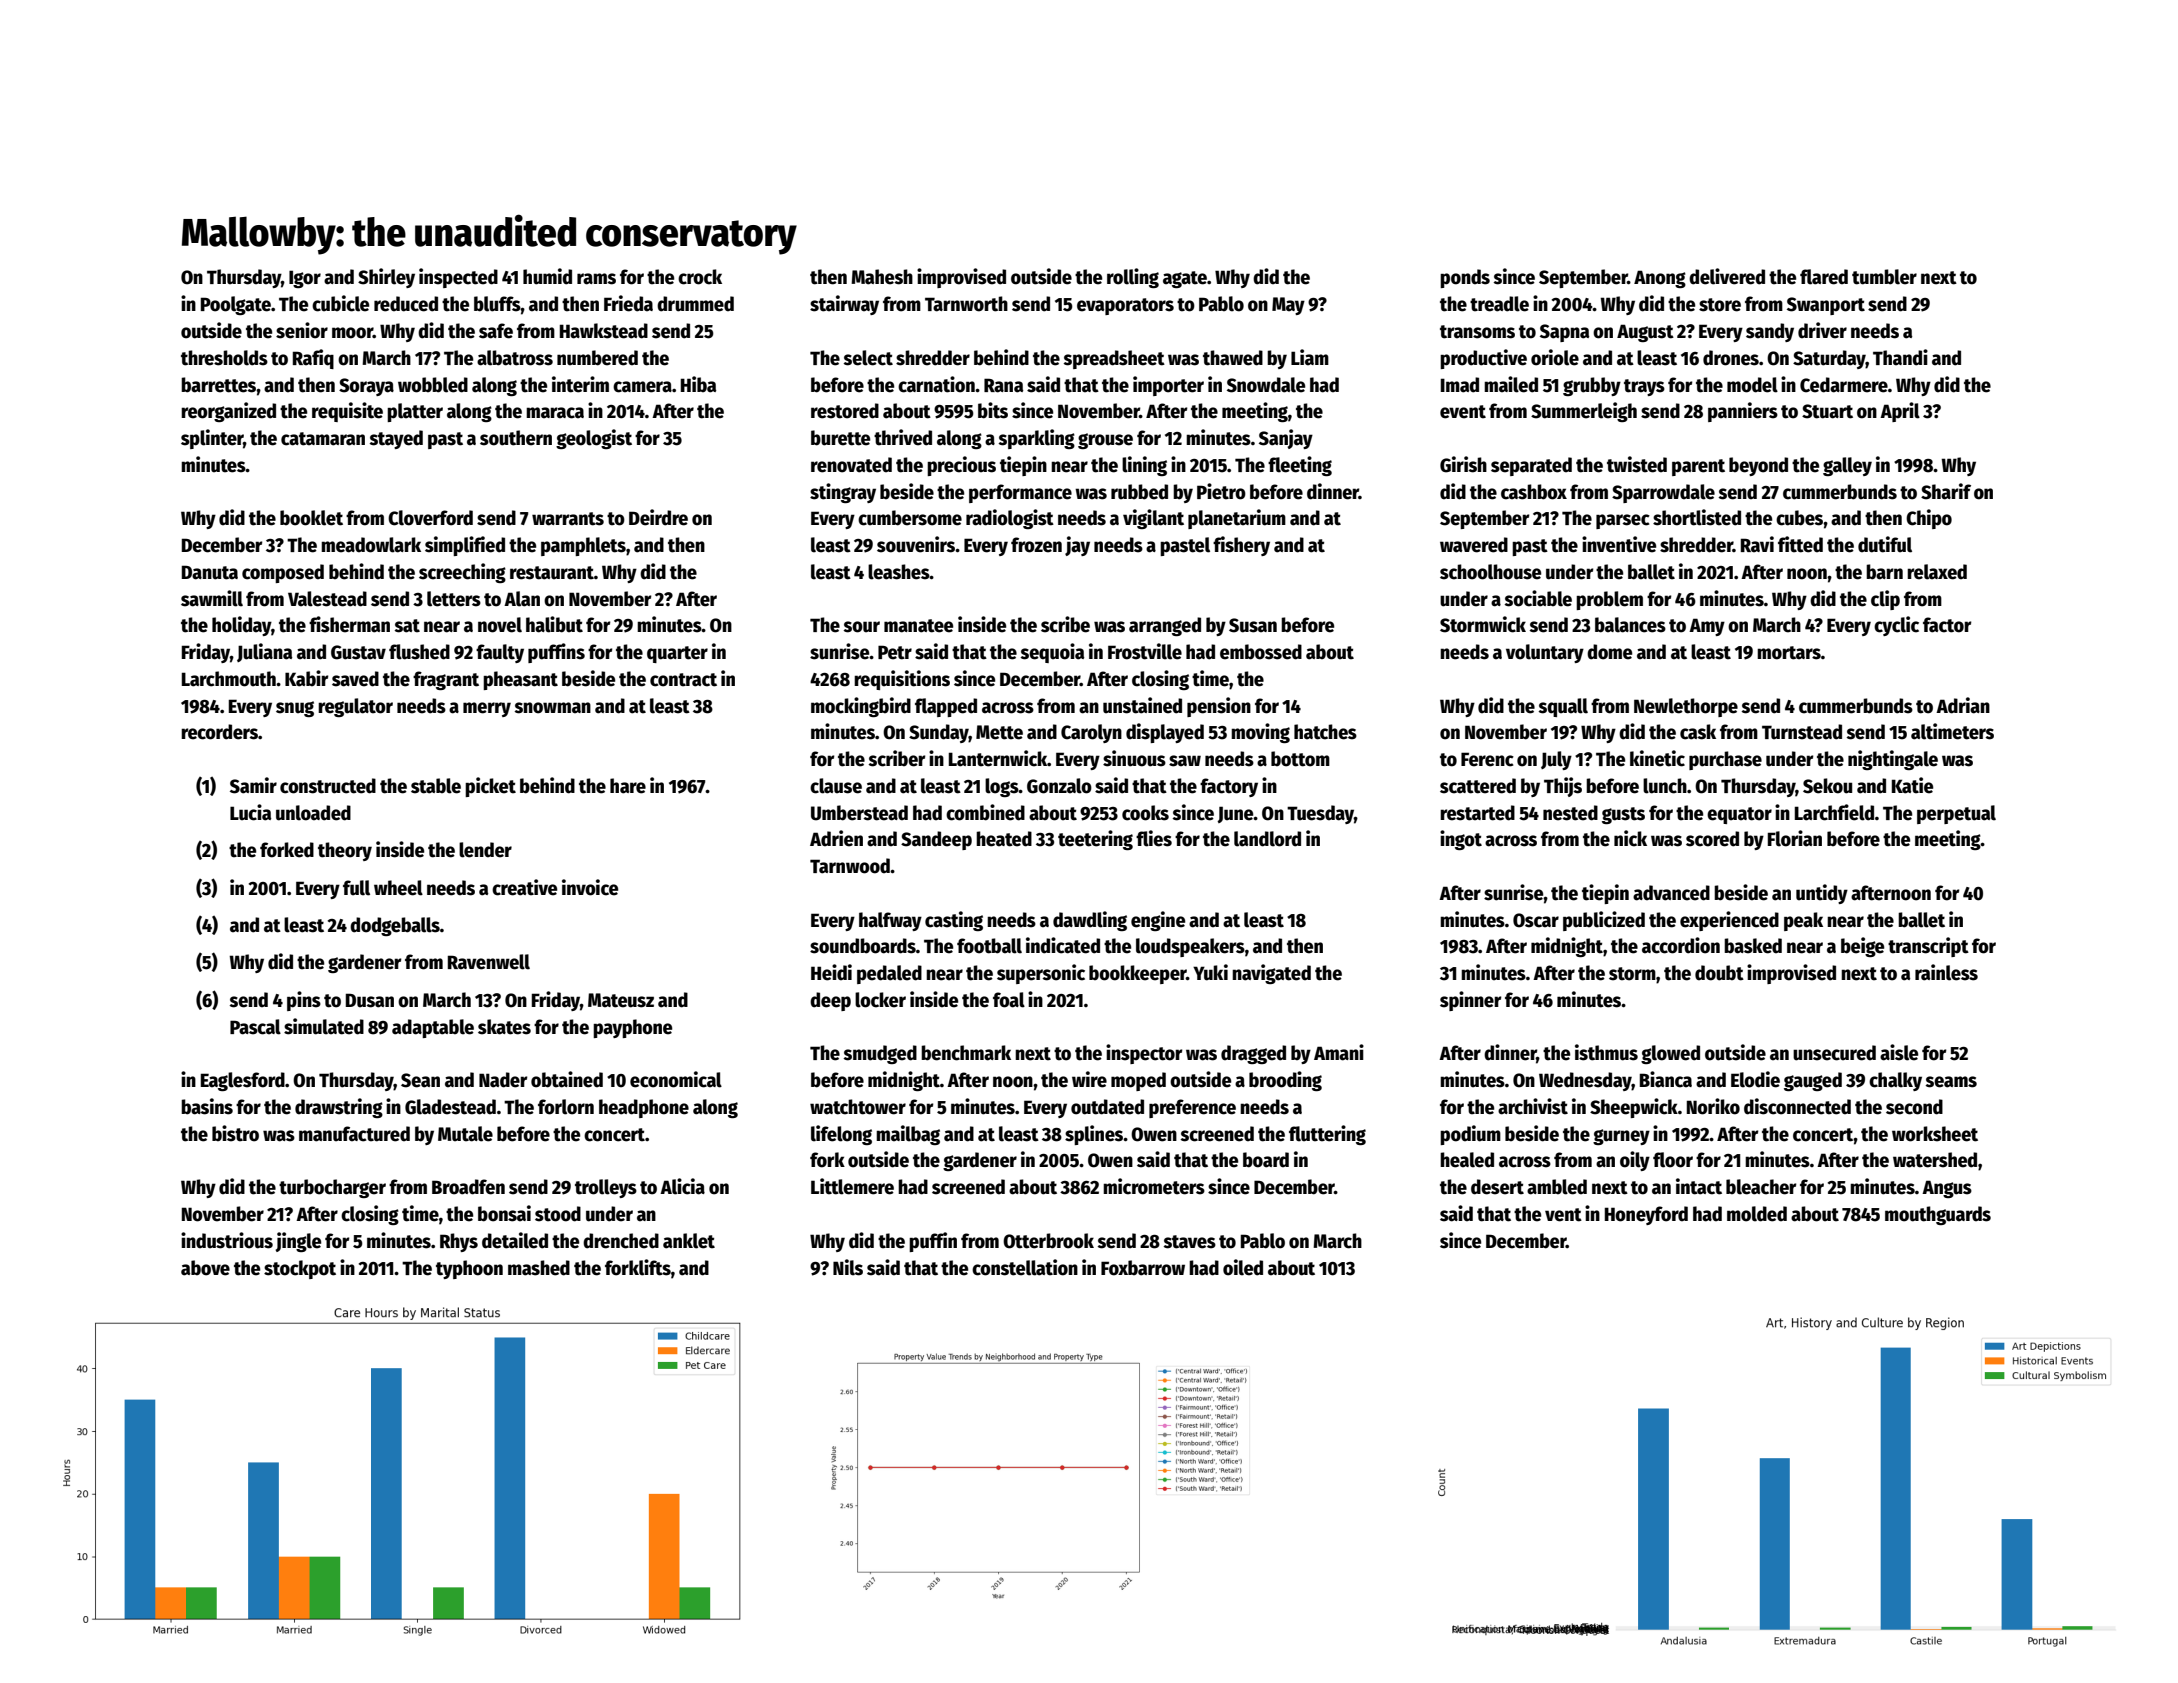 Image resolution: width=2178 pixels, height=1683 pixels. I want to click on constellation, so click(1025, 1267).
